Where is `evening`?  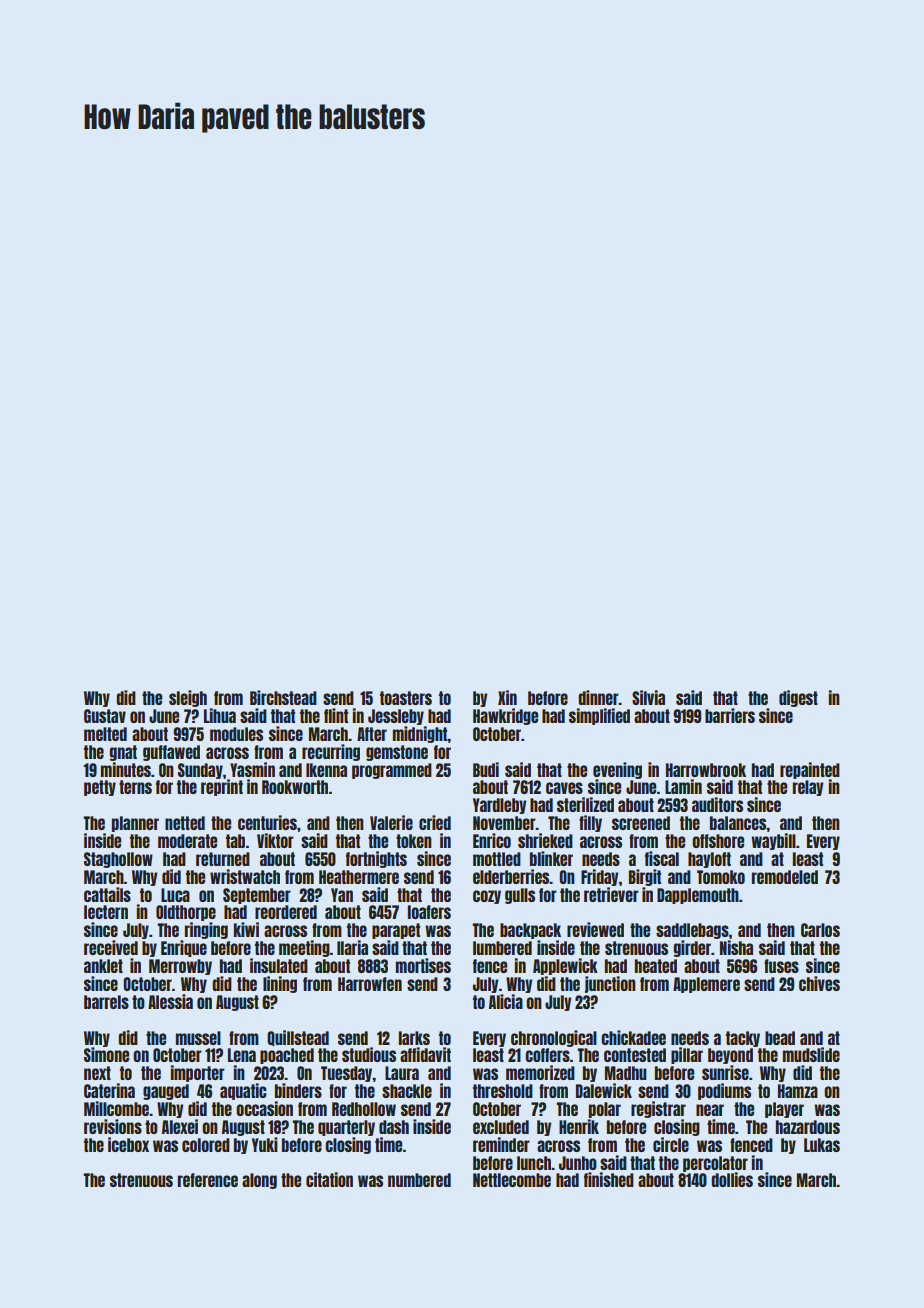 evening is located at coordinates (617, 770).
